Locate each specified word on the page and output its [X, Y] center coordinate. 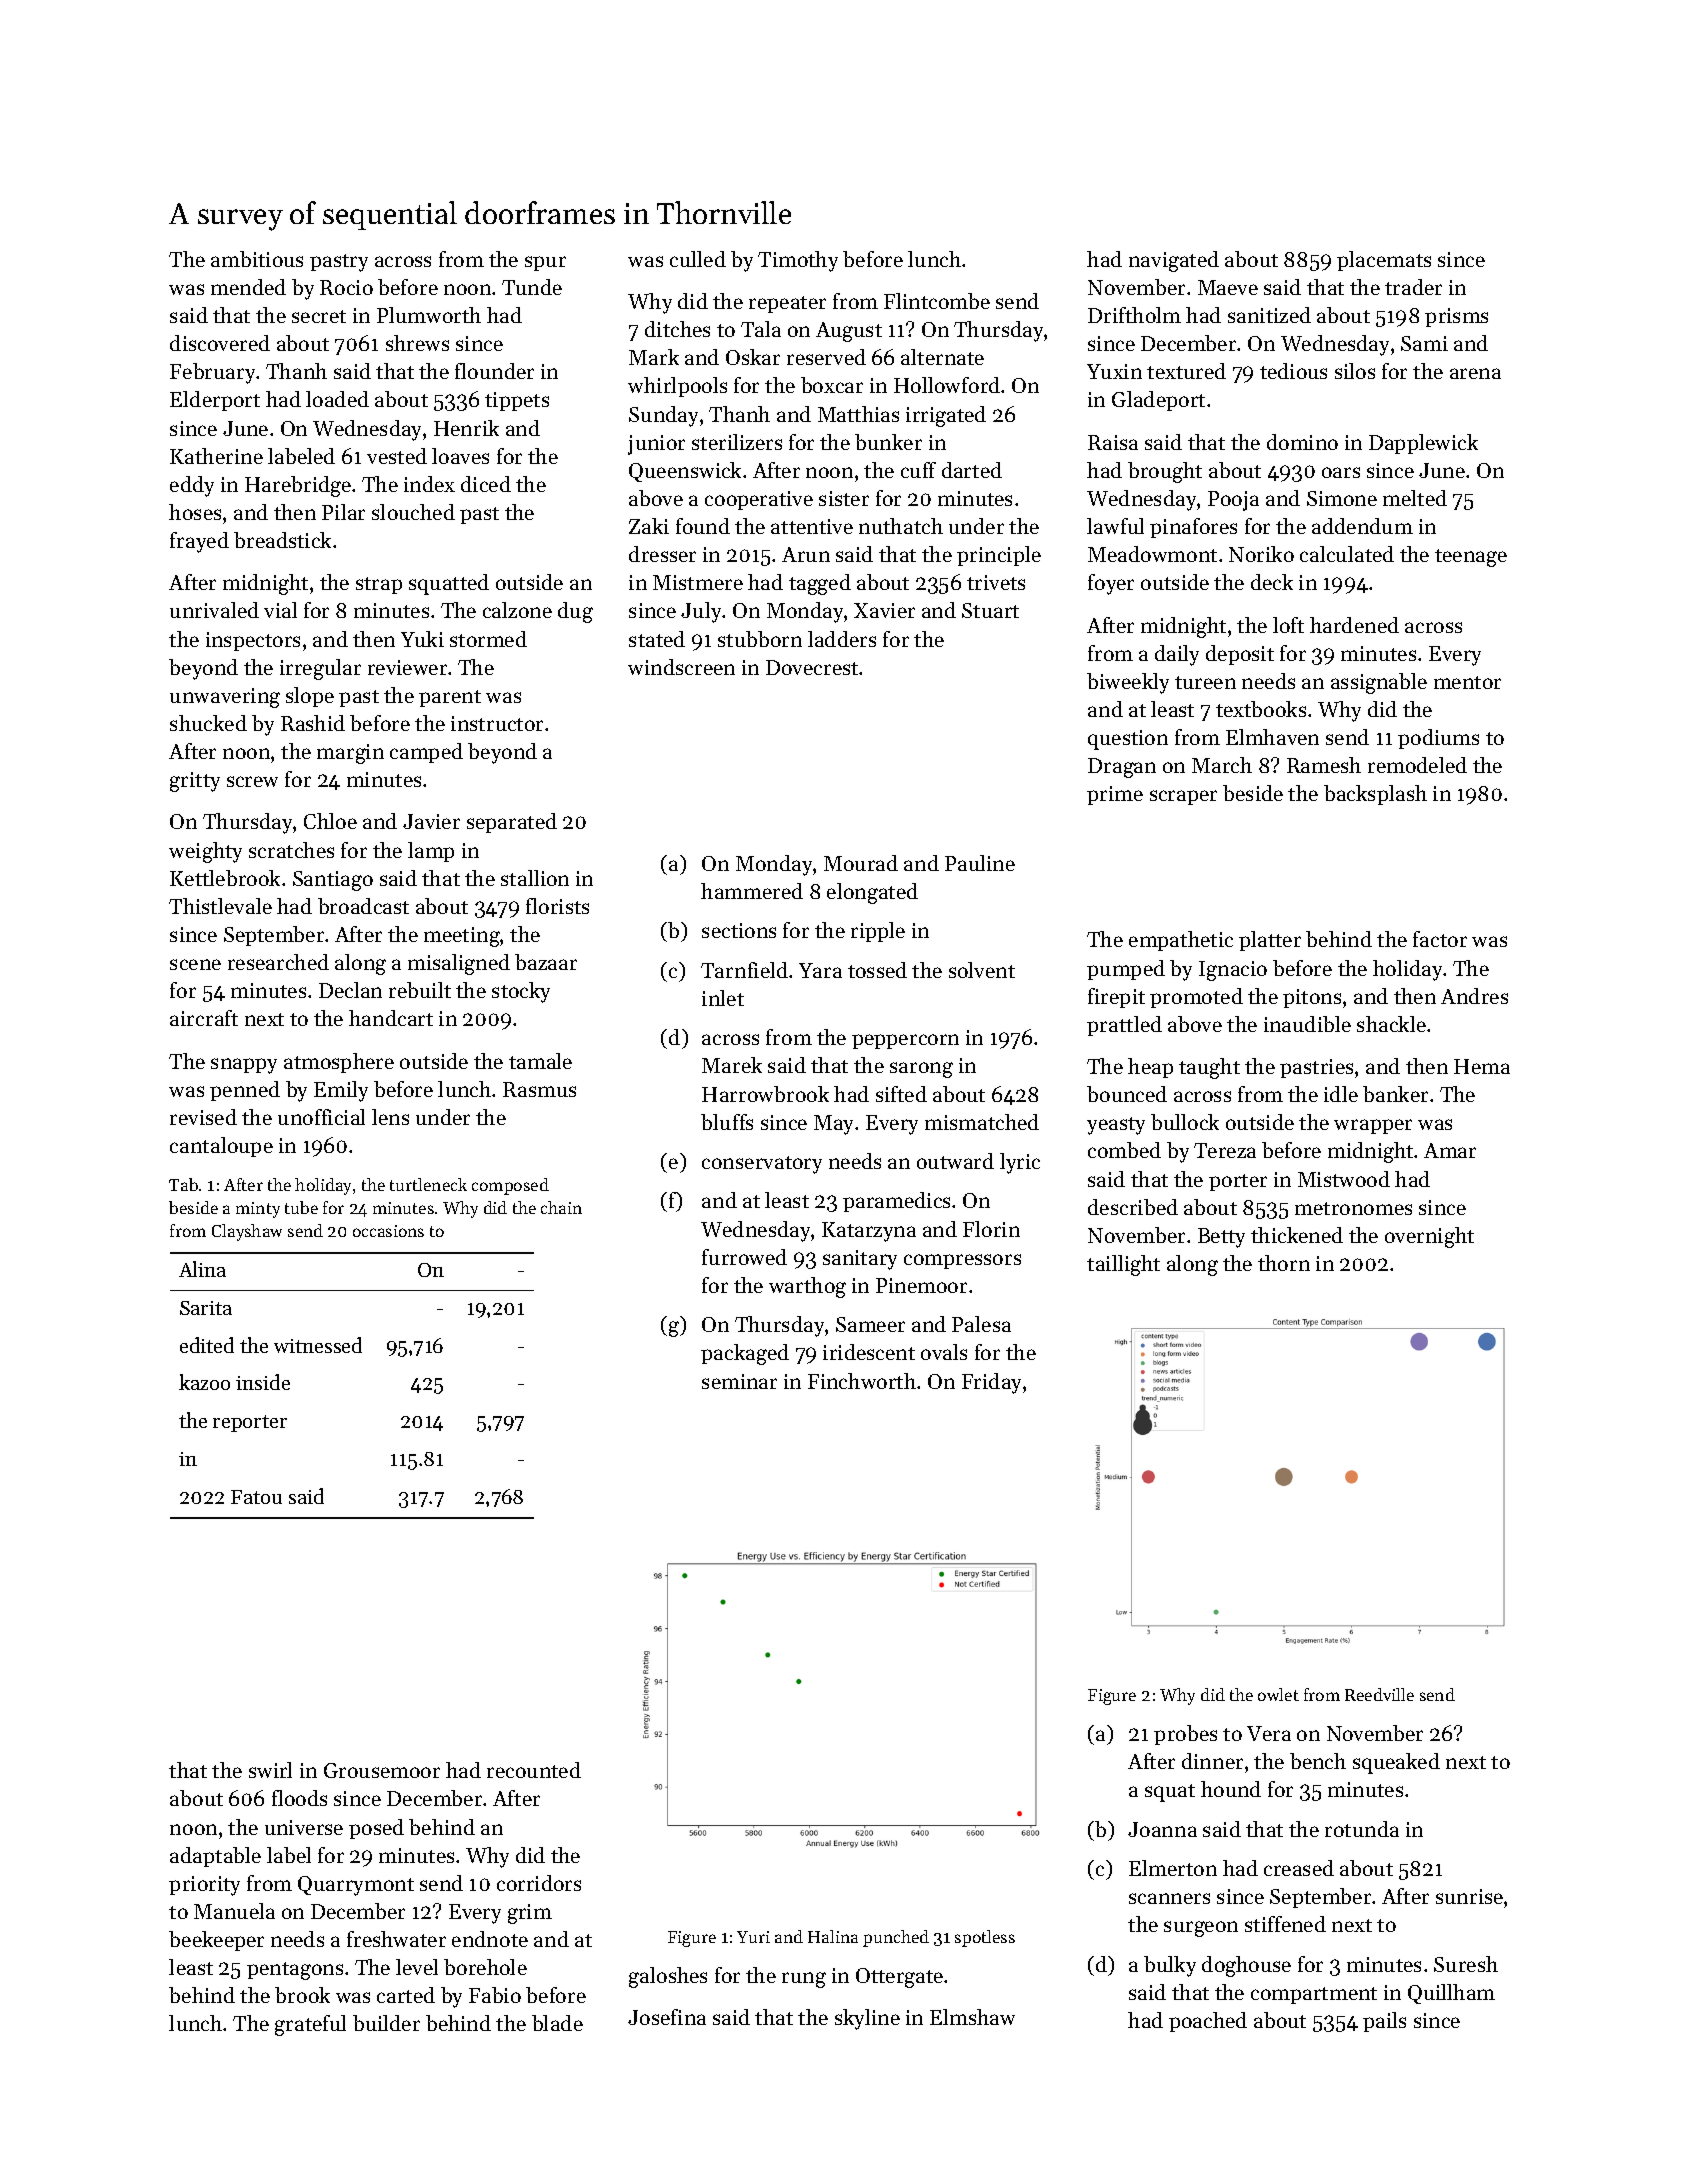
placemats [1384, 261]
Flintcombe [937, 301]
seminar [739, 1381]
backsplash [1375, 795]
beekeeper [216, 1941]
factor [1440, 939]
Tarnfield [744, 970]
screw [252, 781]
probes [1185, 1735]
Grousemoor [382, 1770]
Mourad [861, 863]
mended [248, 287]
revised [203, 1117]
